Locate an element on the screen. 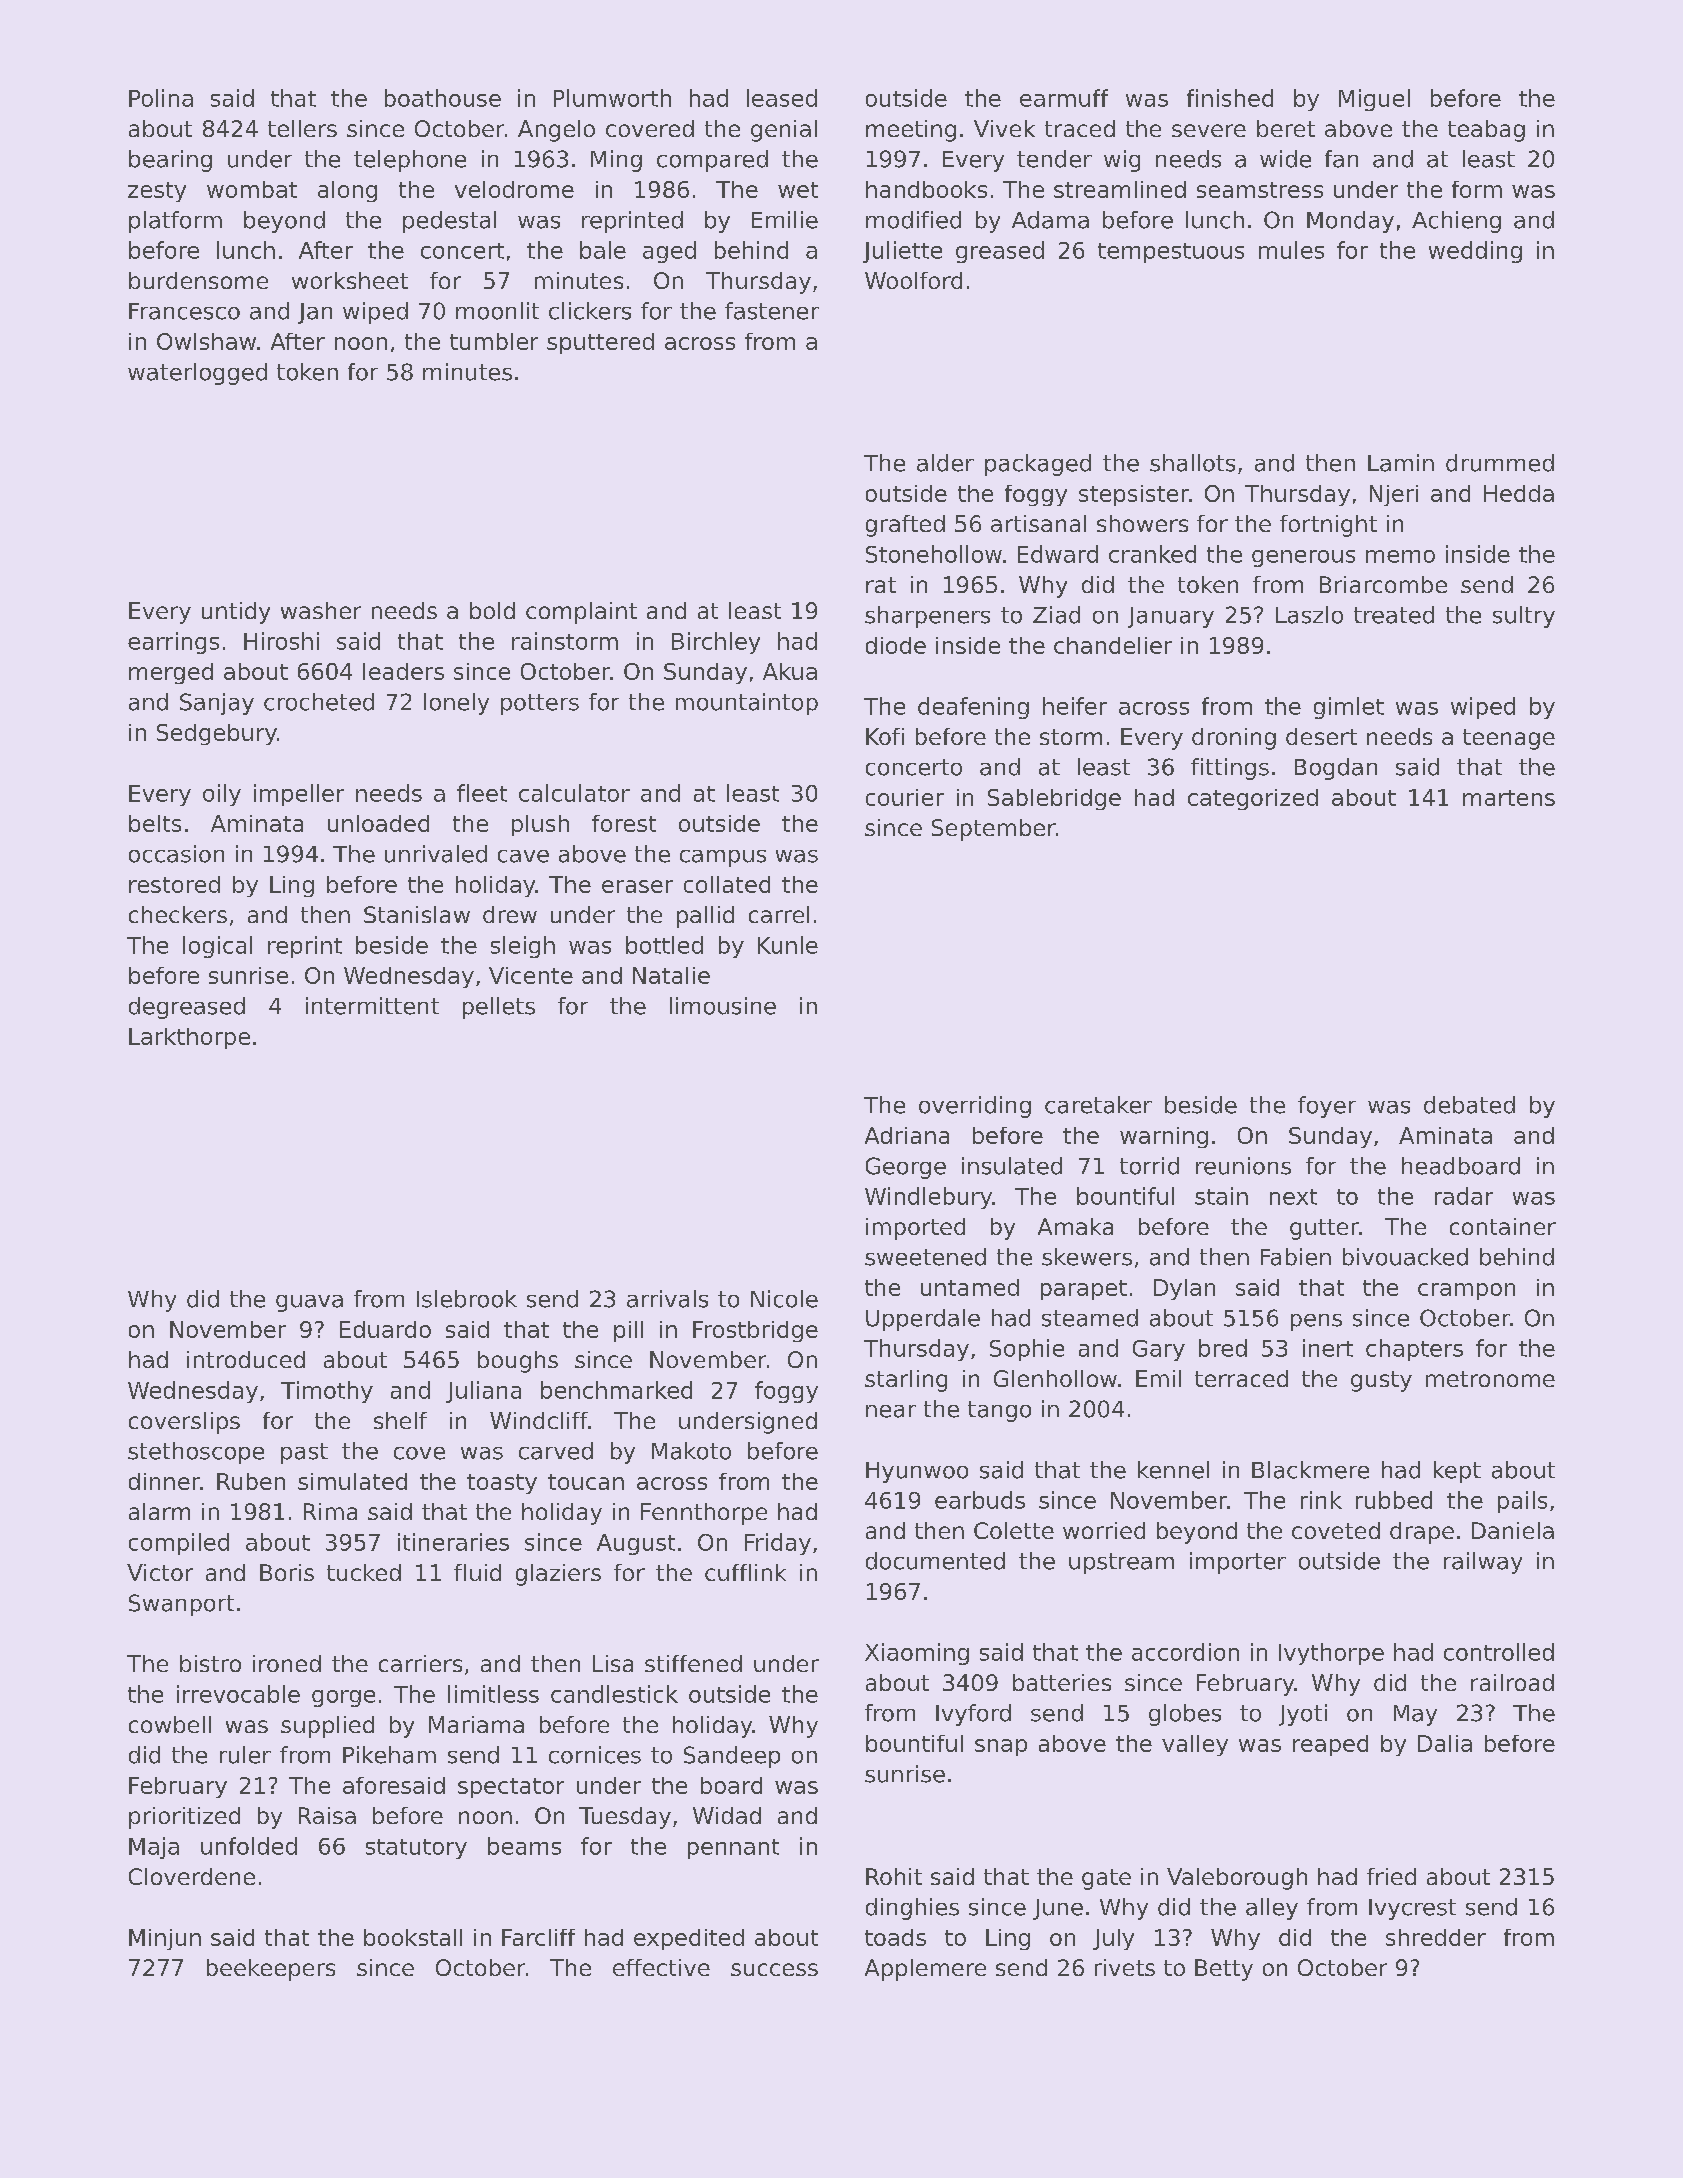 The image size is (1683, 2178). cowbell is located at coordinates (170, 1724).
